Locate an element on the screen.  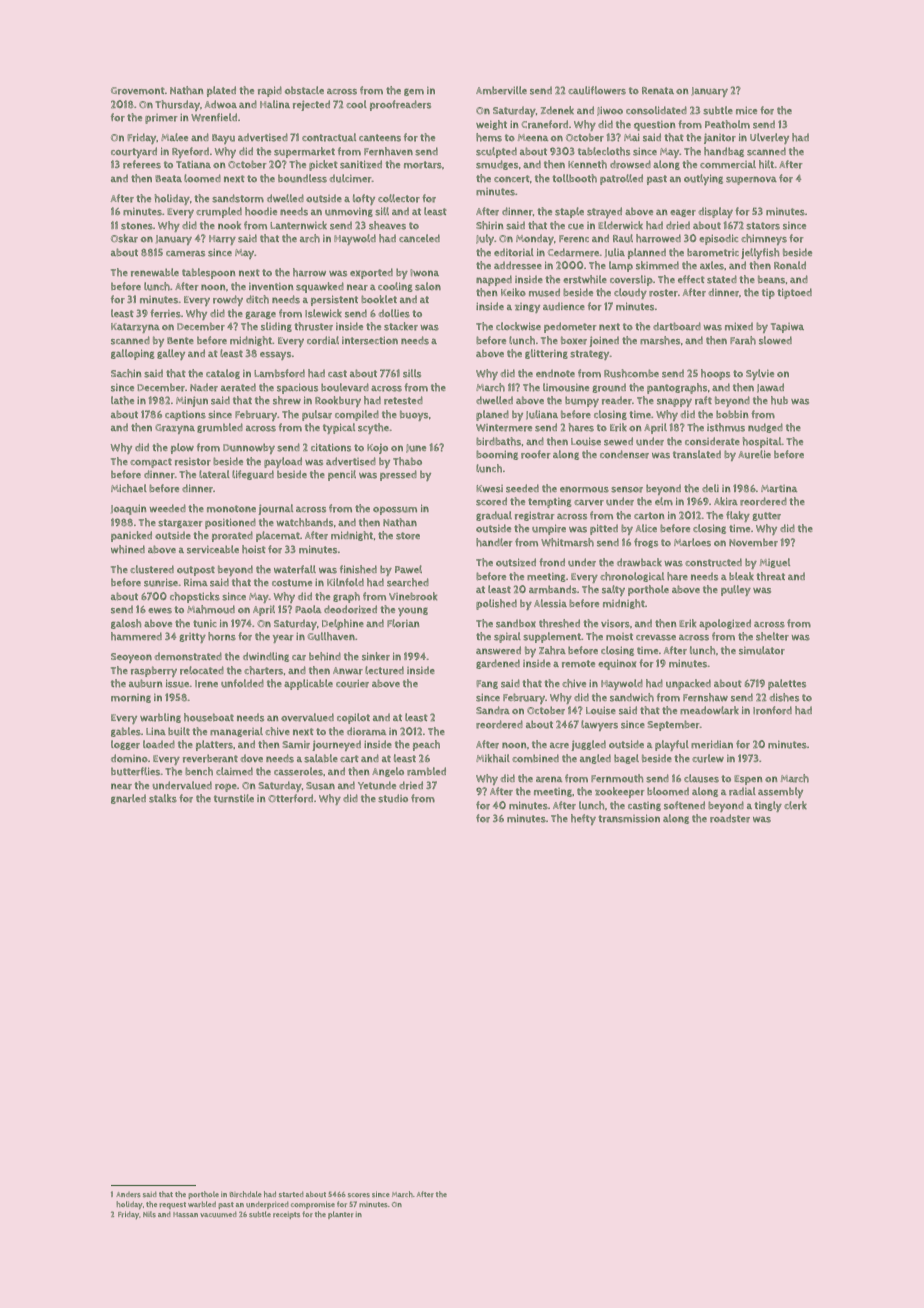
Malee is located at coordinates (174, 137).
